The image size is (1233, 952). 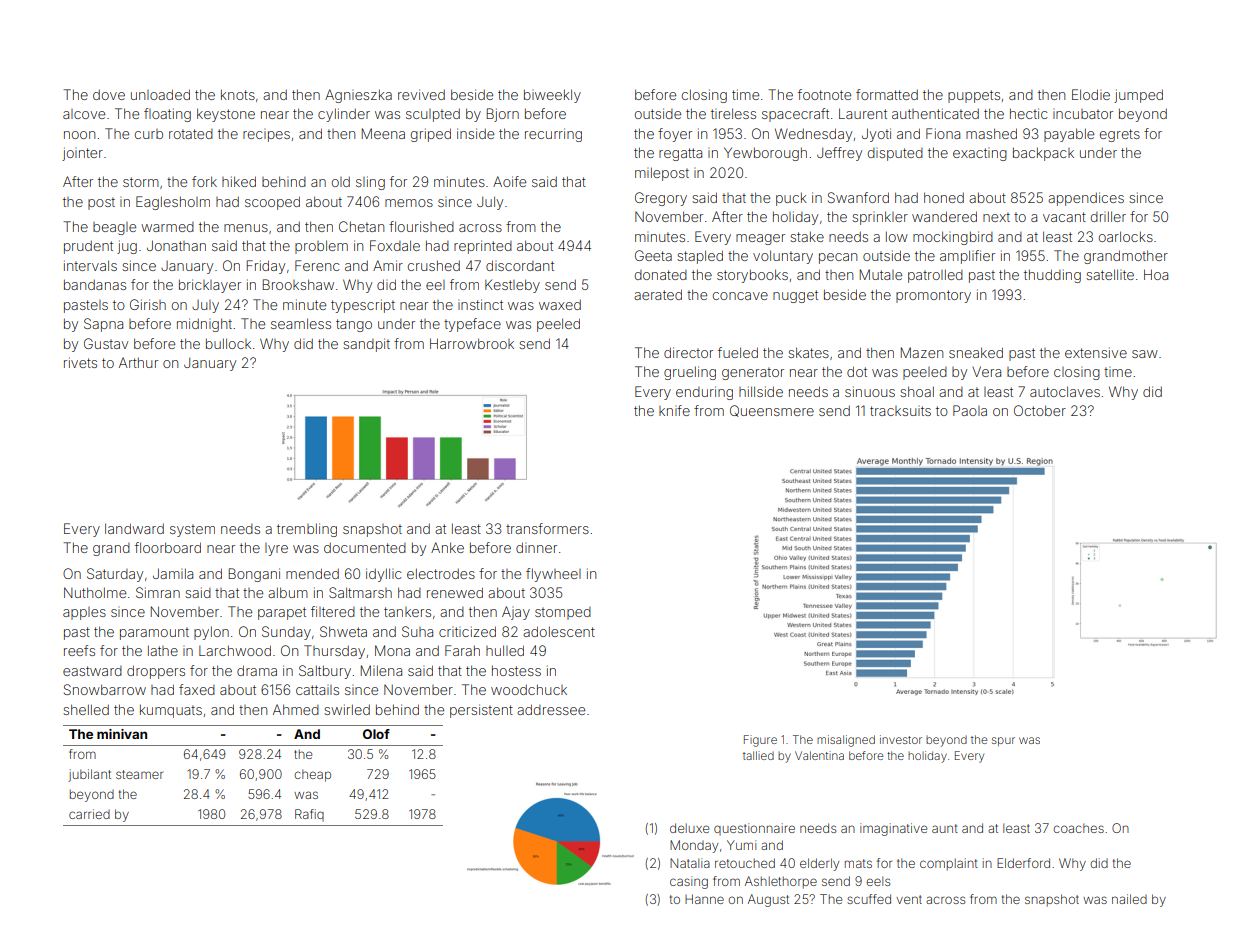 I want to click on puppets, so click(x=974, y=96).
